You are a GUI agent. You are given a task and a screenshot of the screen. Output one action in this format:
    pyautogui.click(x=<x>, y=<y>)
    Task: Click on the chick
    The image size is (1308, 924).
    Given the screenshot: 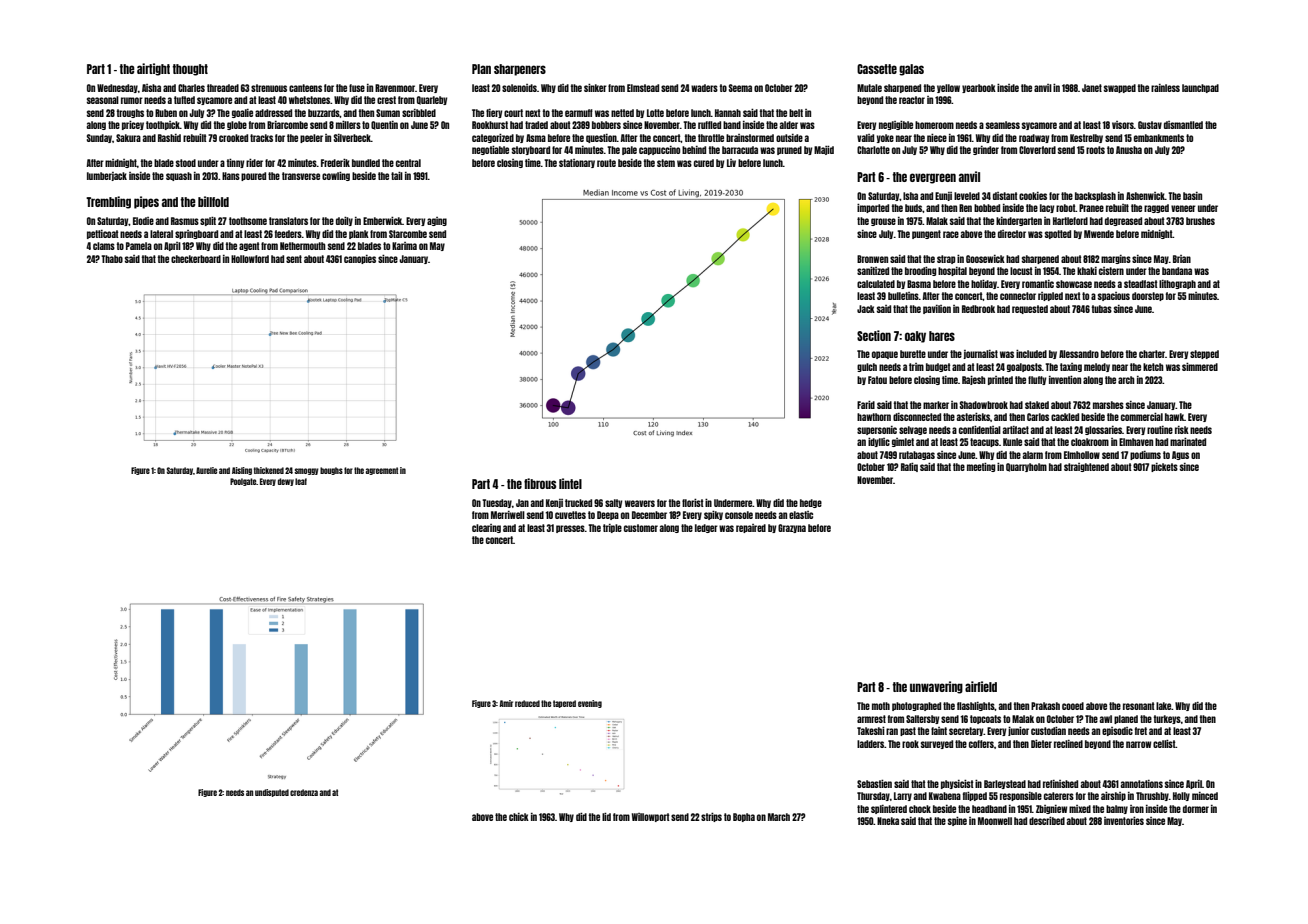 What is the action you would take?
    pyautogui.click(x=519, y=817)
